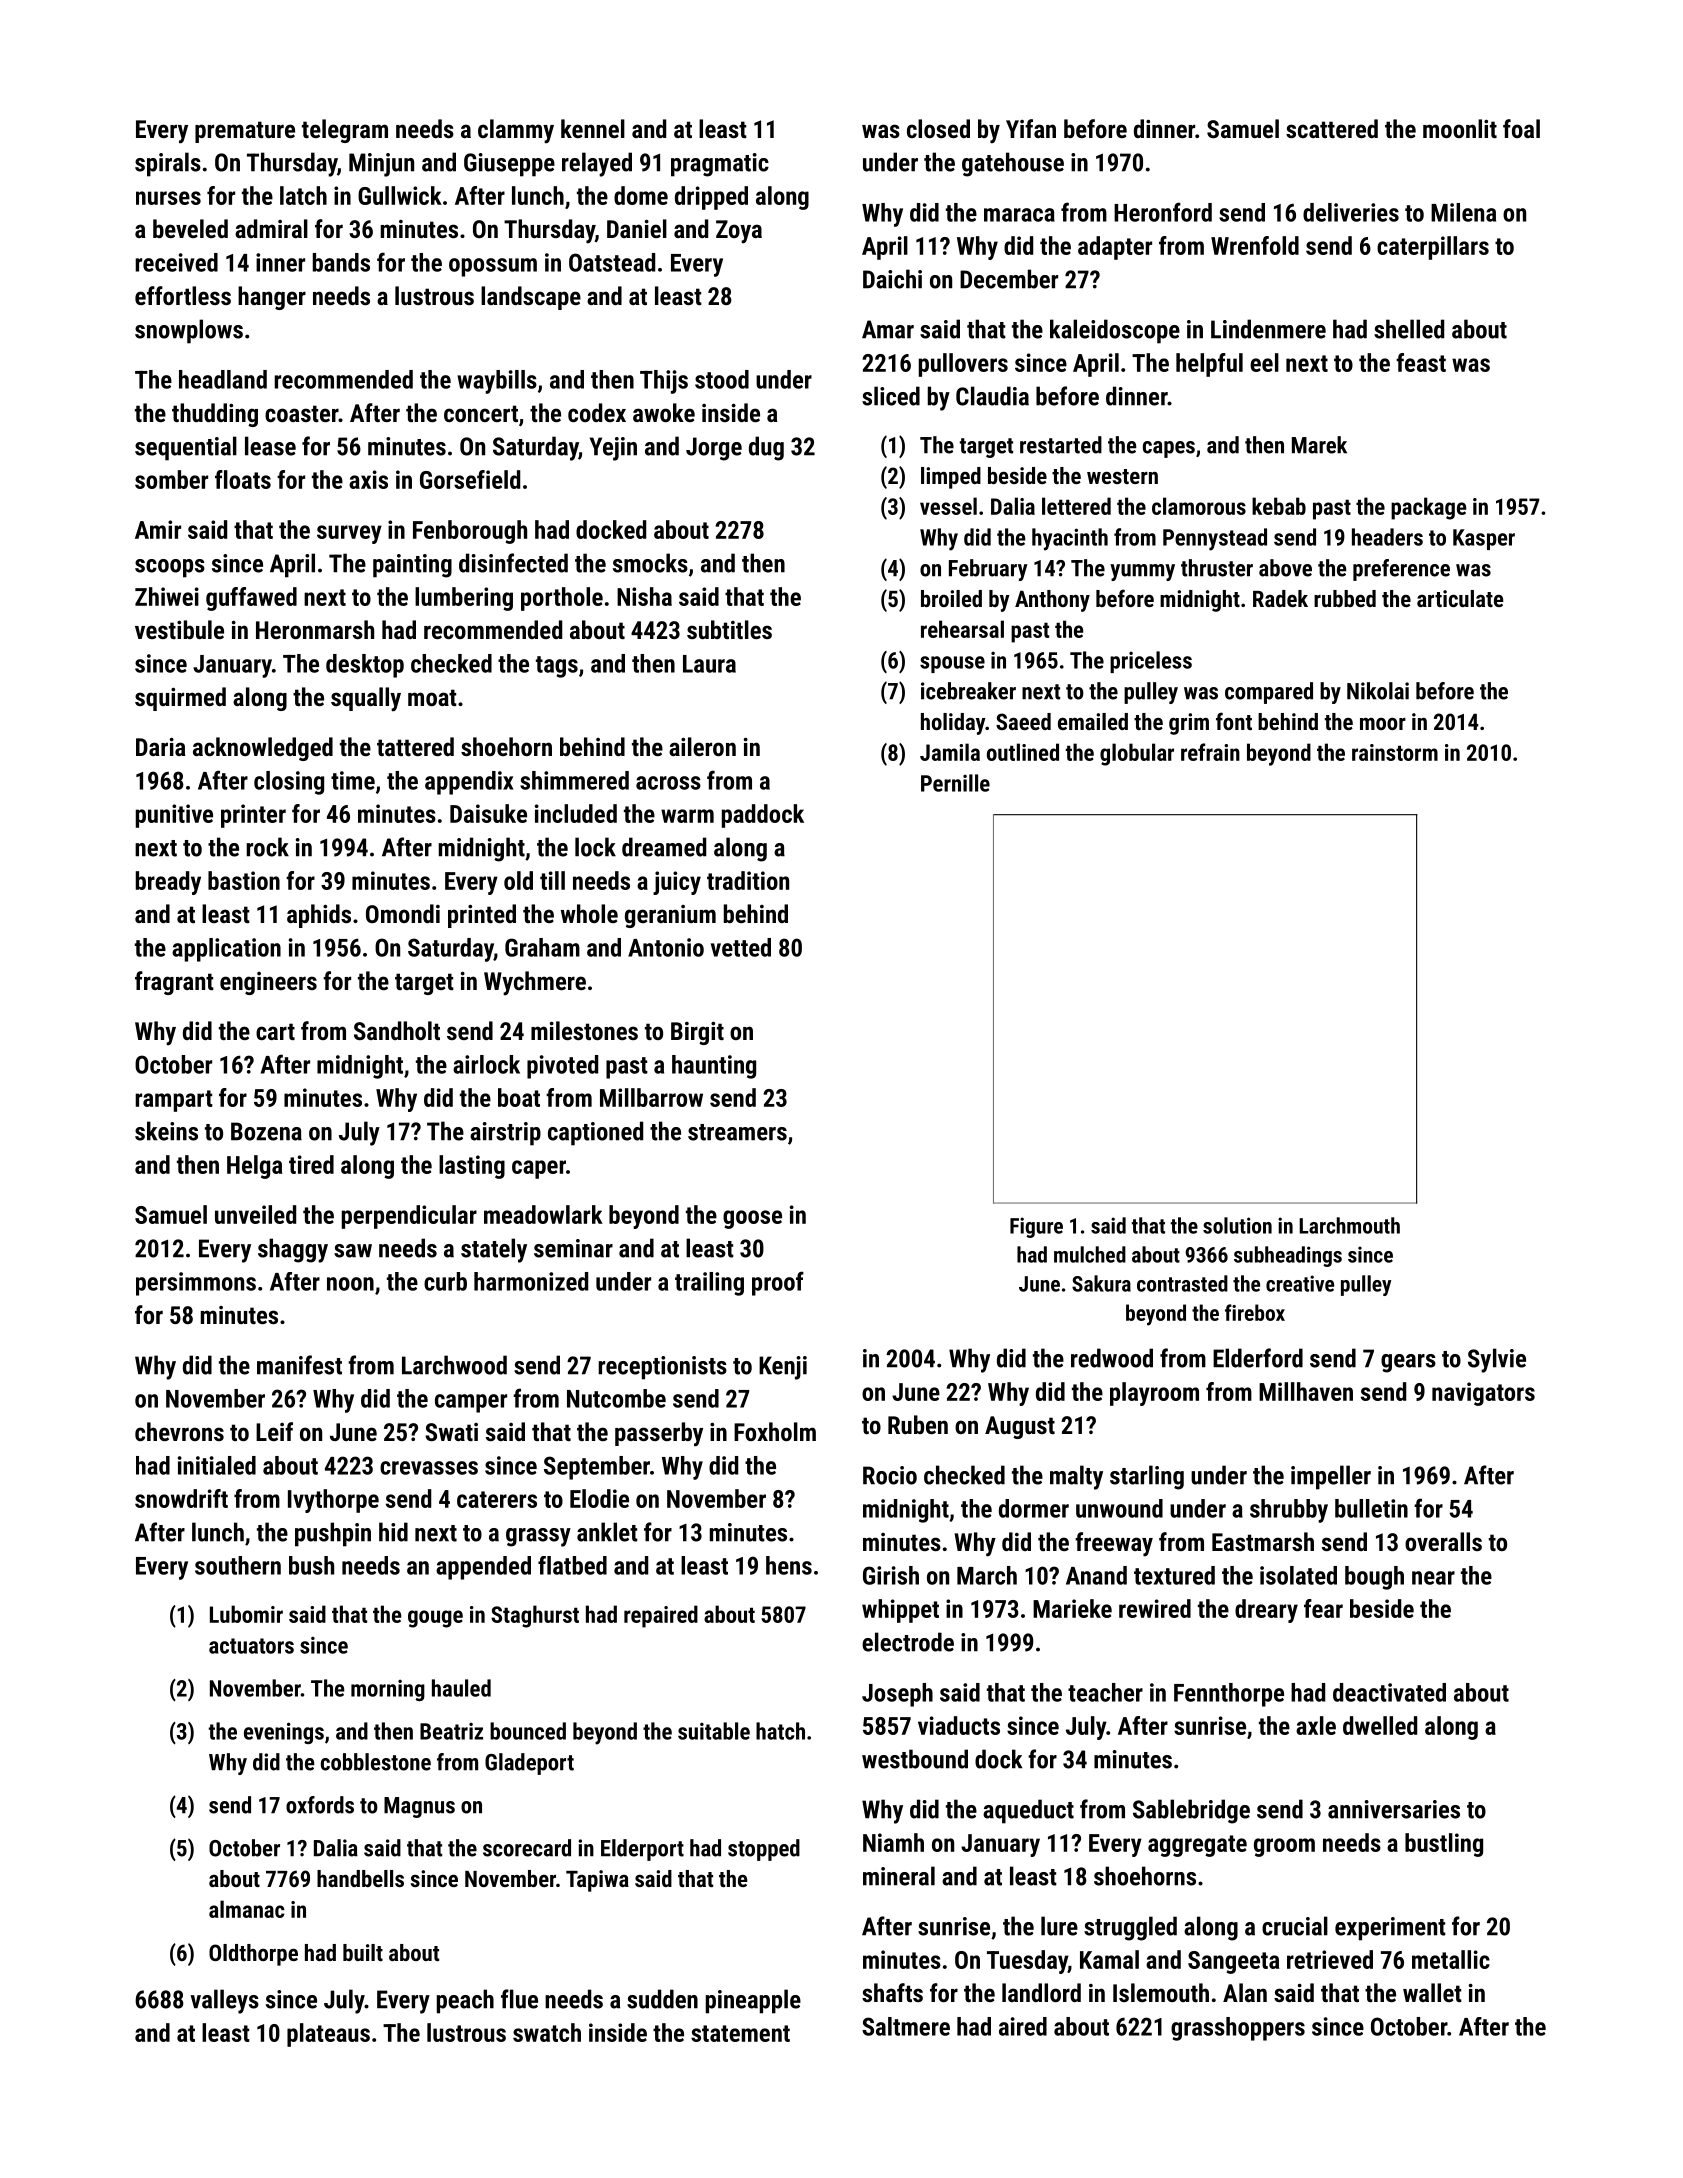 The height and width of the page is (2178, 1683). Describe the element at coordinates (1238, 2029) in the page. I see `grasshoppers` at that location.
